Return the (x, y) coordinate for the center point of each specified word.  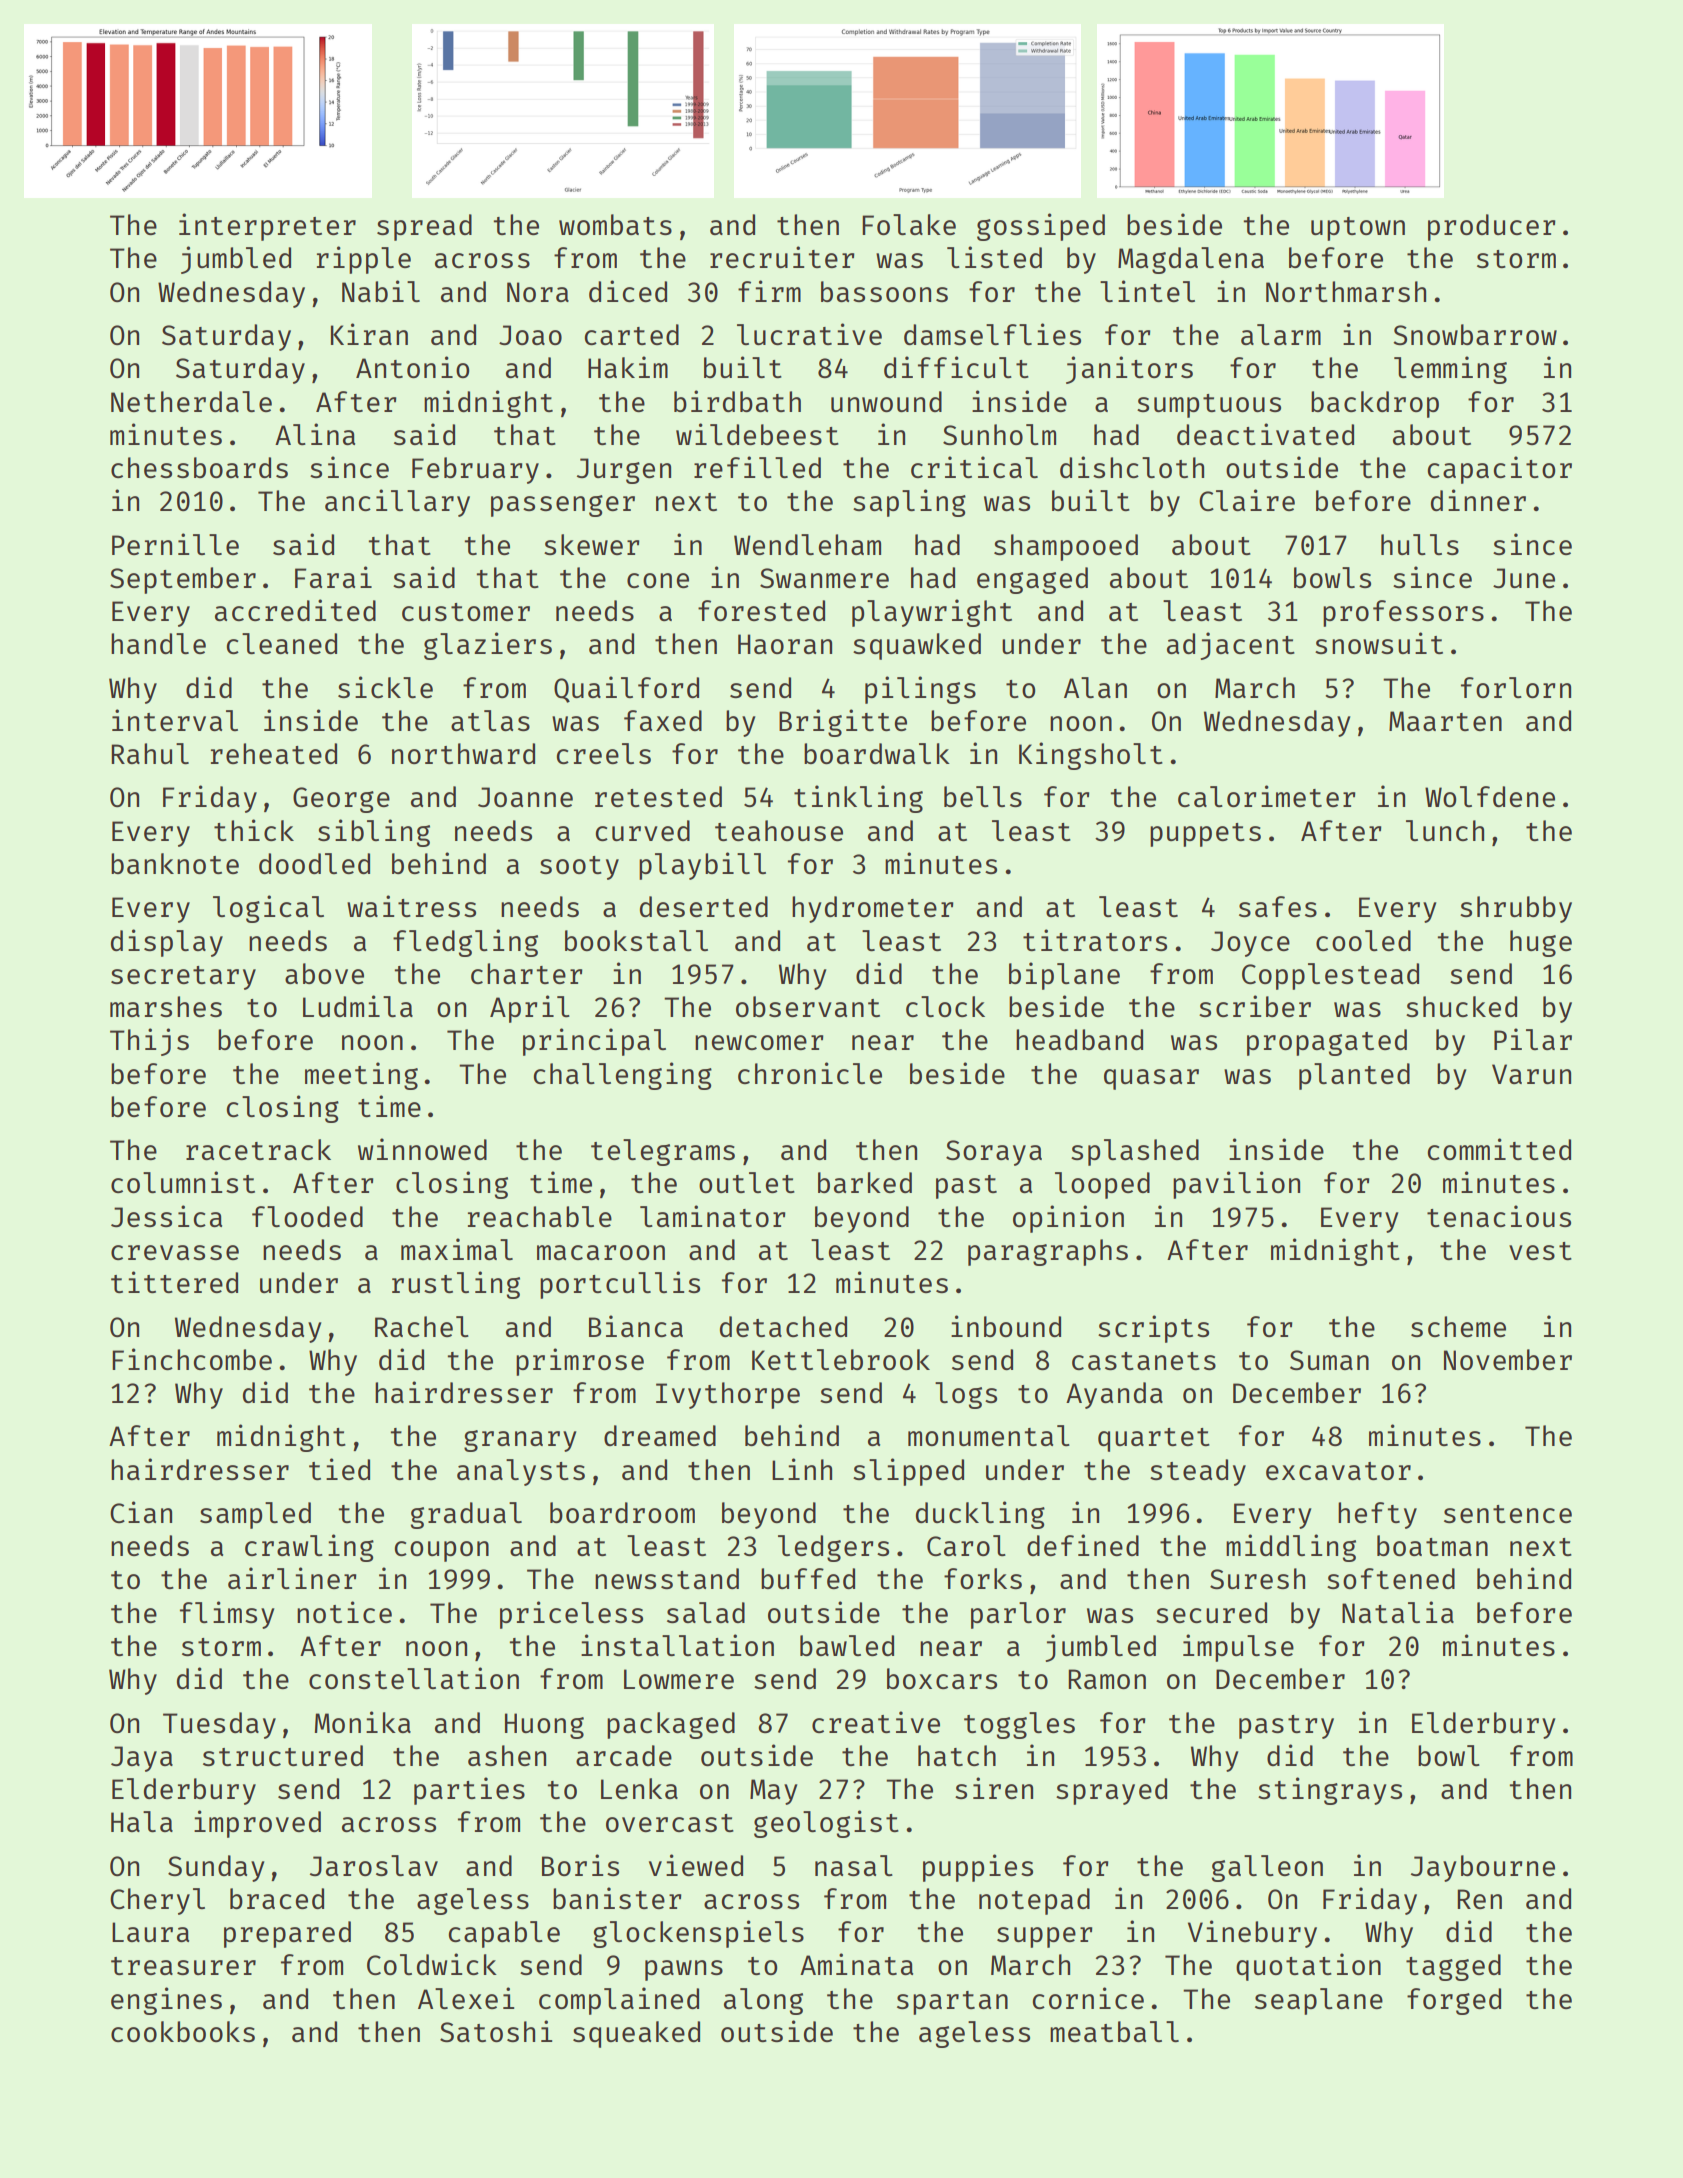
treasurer (183, 1966)
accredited (295, 610)
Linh (802, 1469)
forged (1454, 2001)
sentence (1508, 1514)
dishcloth (1132, 467)
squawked (917, 646)
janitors (1129, 370)
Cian (141, 1512)
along (763, 2001)
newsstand (667, 1578)
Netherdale (191, 401)
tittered (174, 1282)
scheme (1458, 1326)
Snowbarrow (1475, 334)
